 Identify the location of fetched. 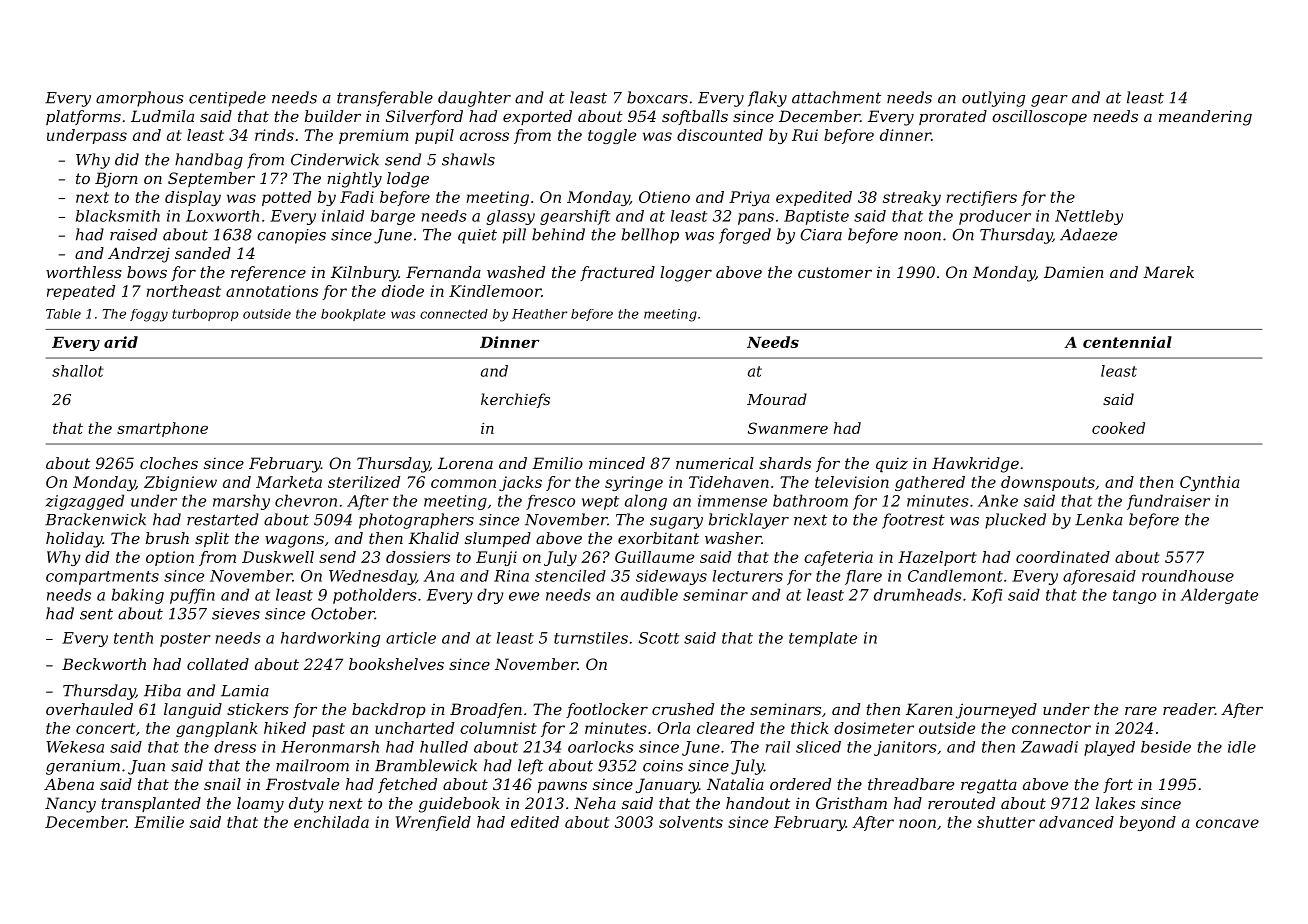
(407, 785).
